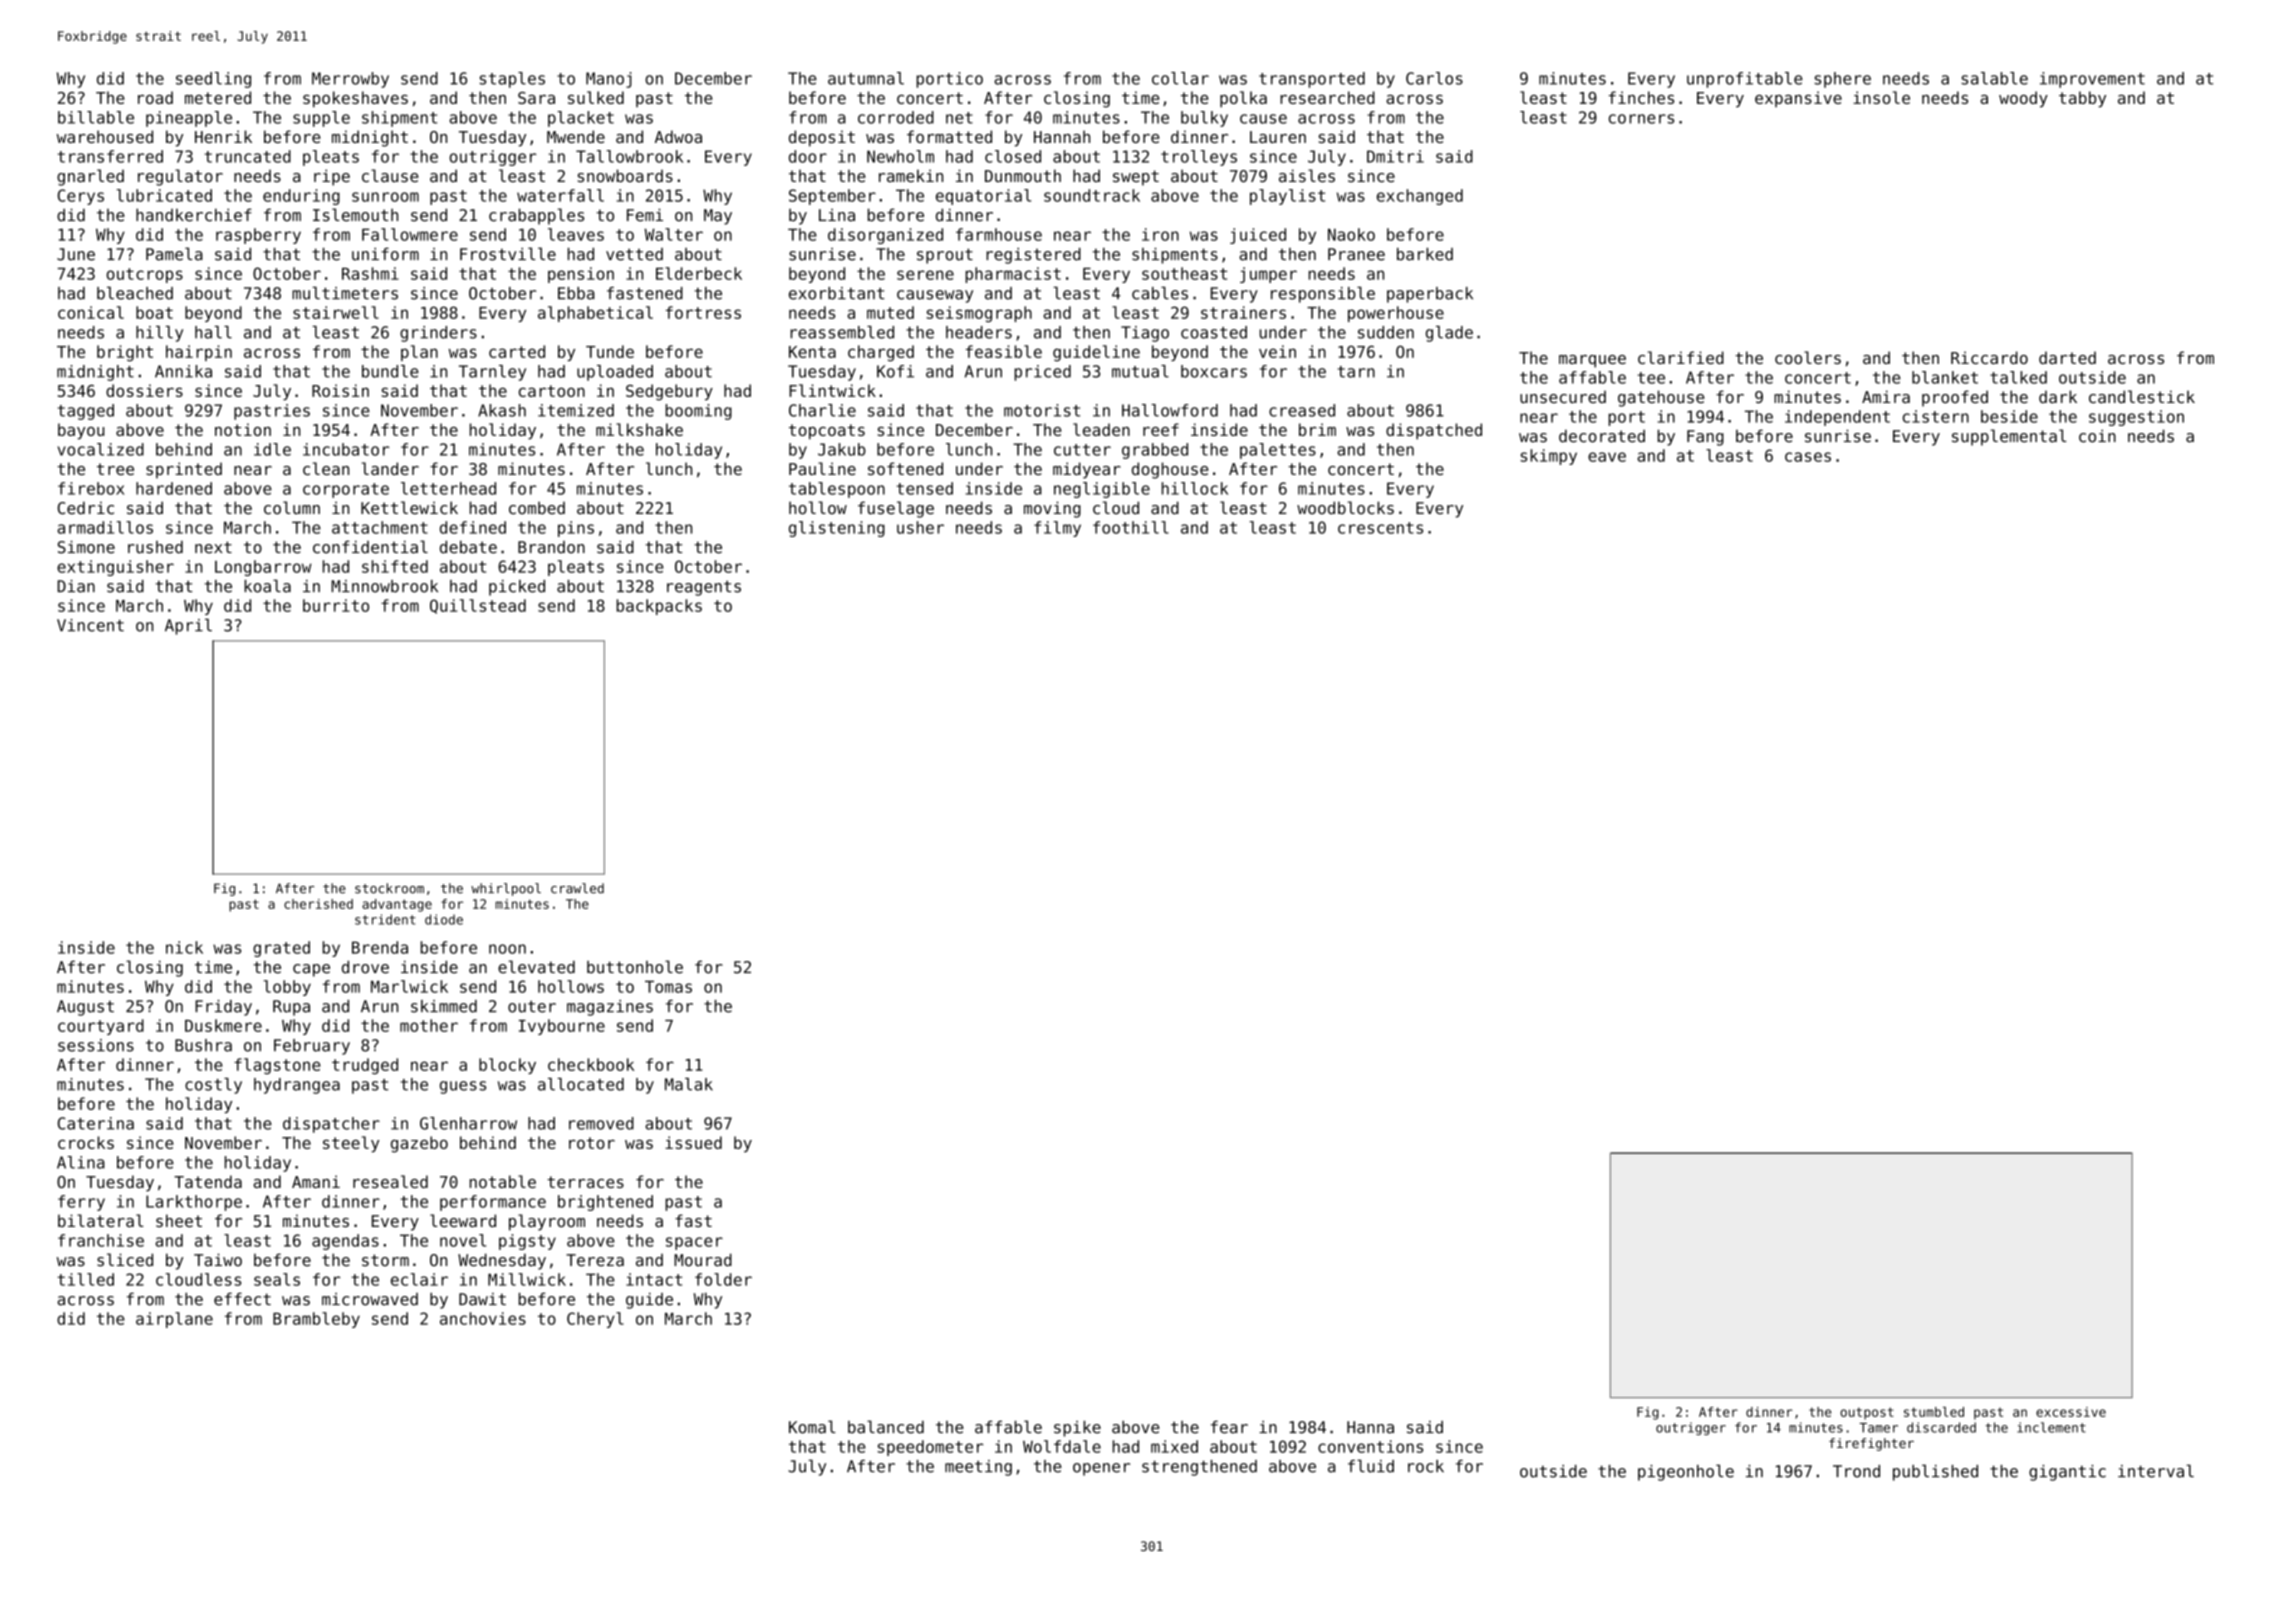 This page has width=2280, height=1612. What do you see at coordinates (2097, 436) in the page?
I see `coin` at bounding box center [2097, 436].
